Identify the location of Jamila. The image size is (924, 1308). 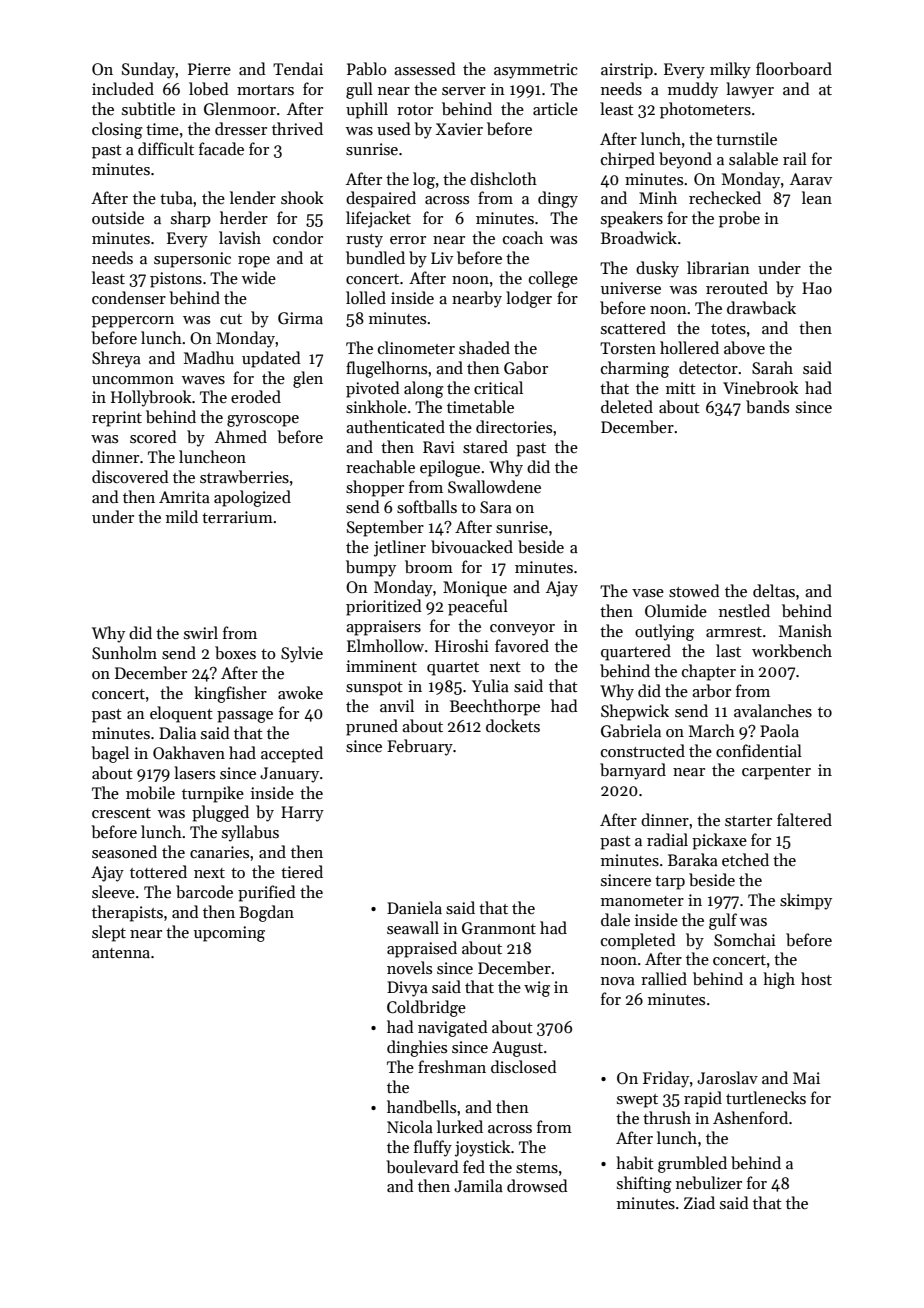
(478, 1185).
